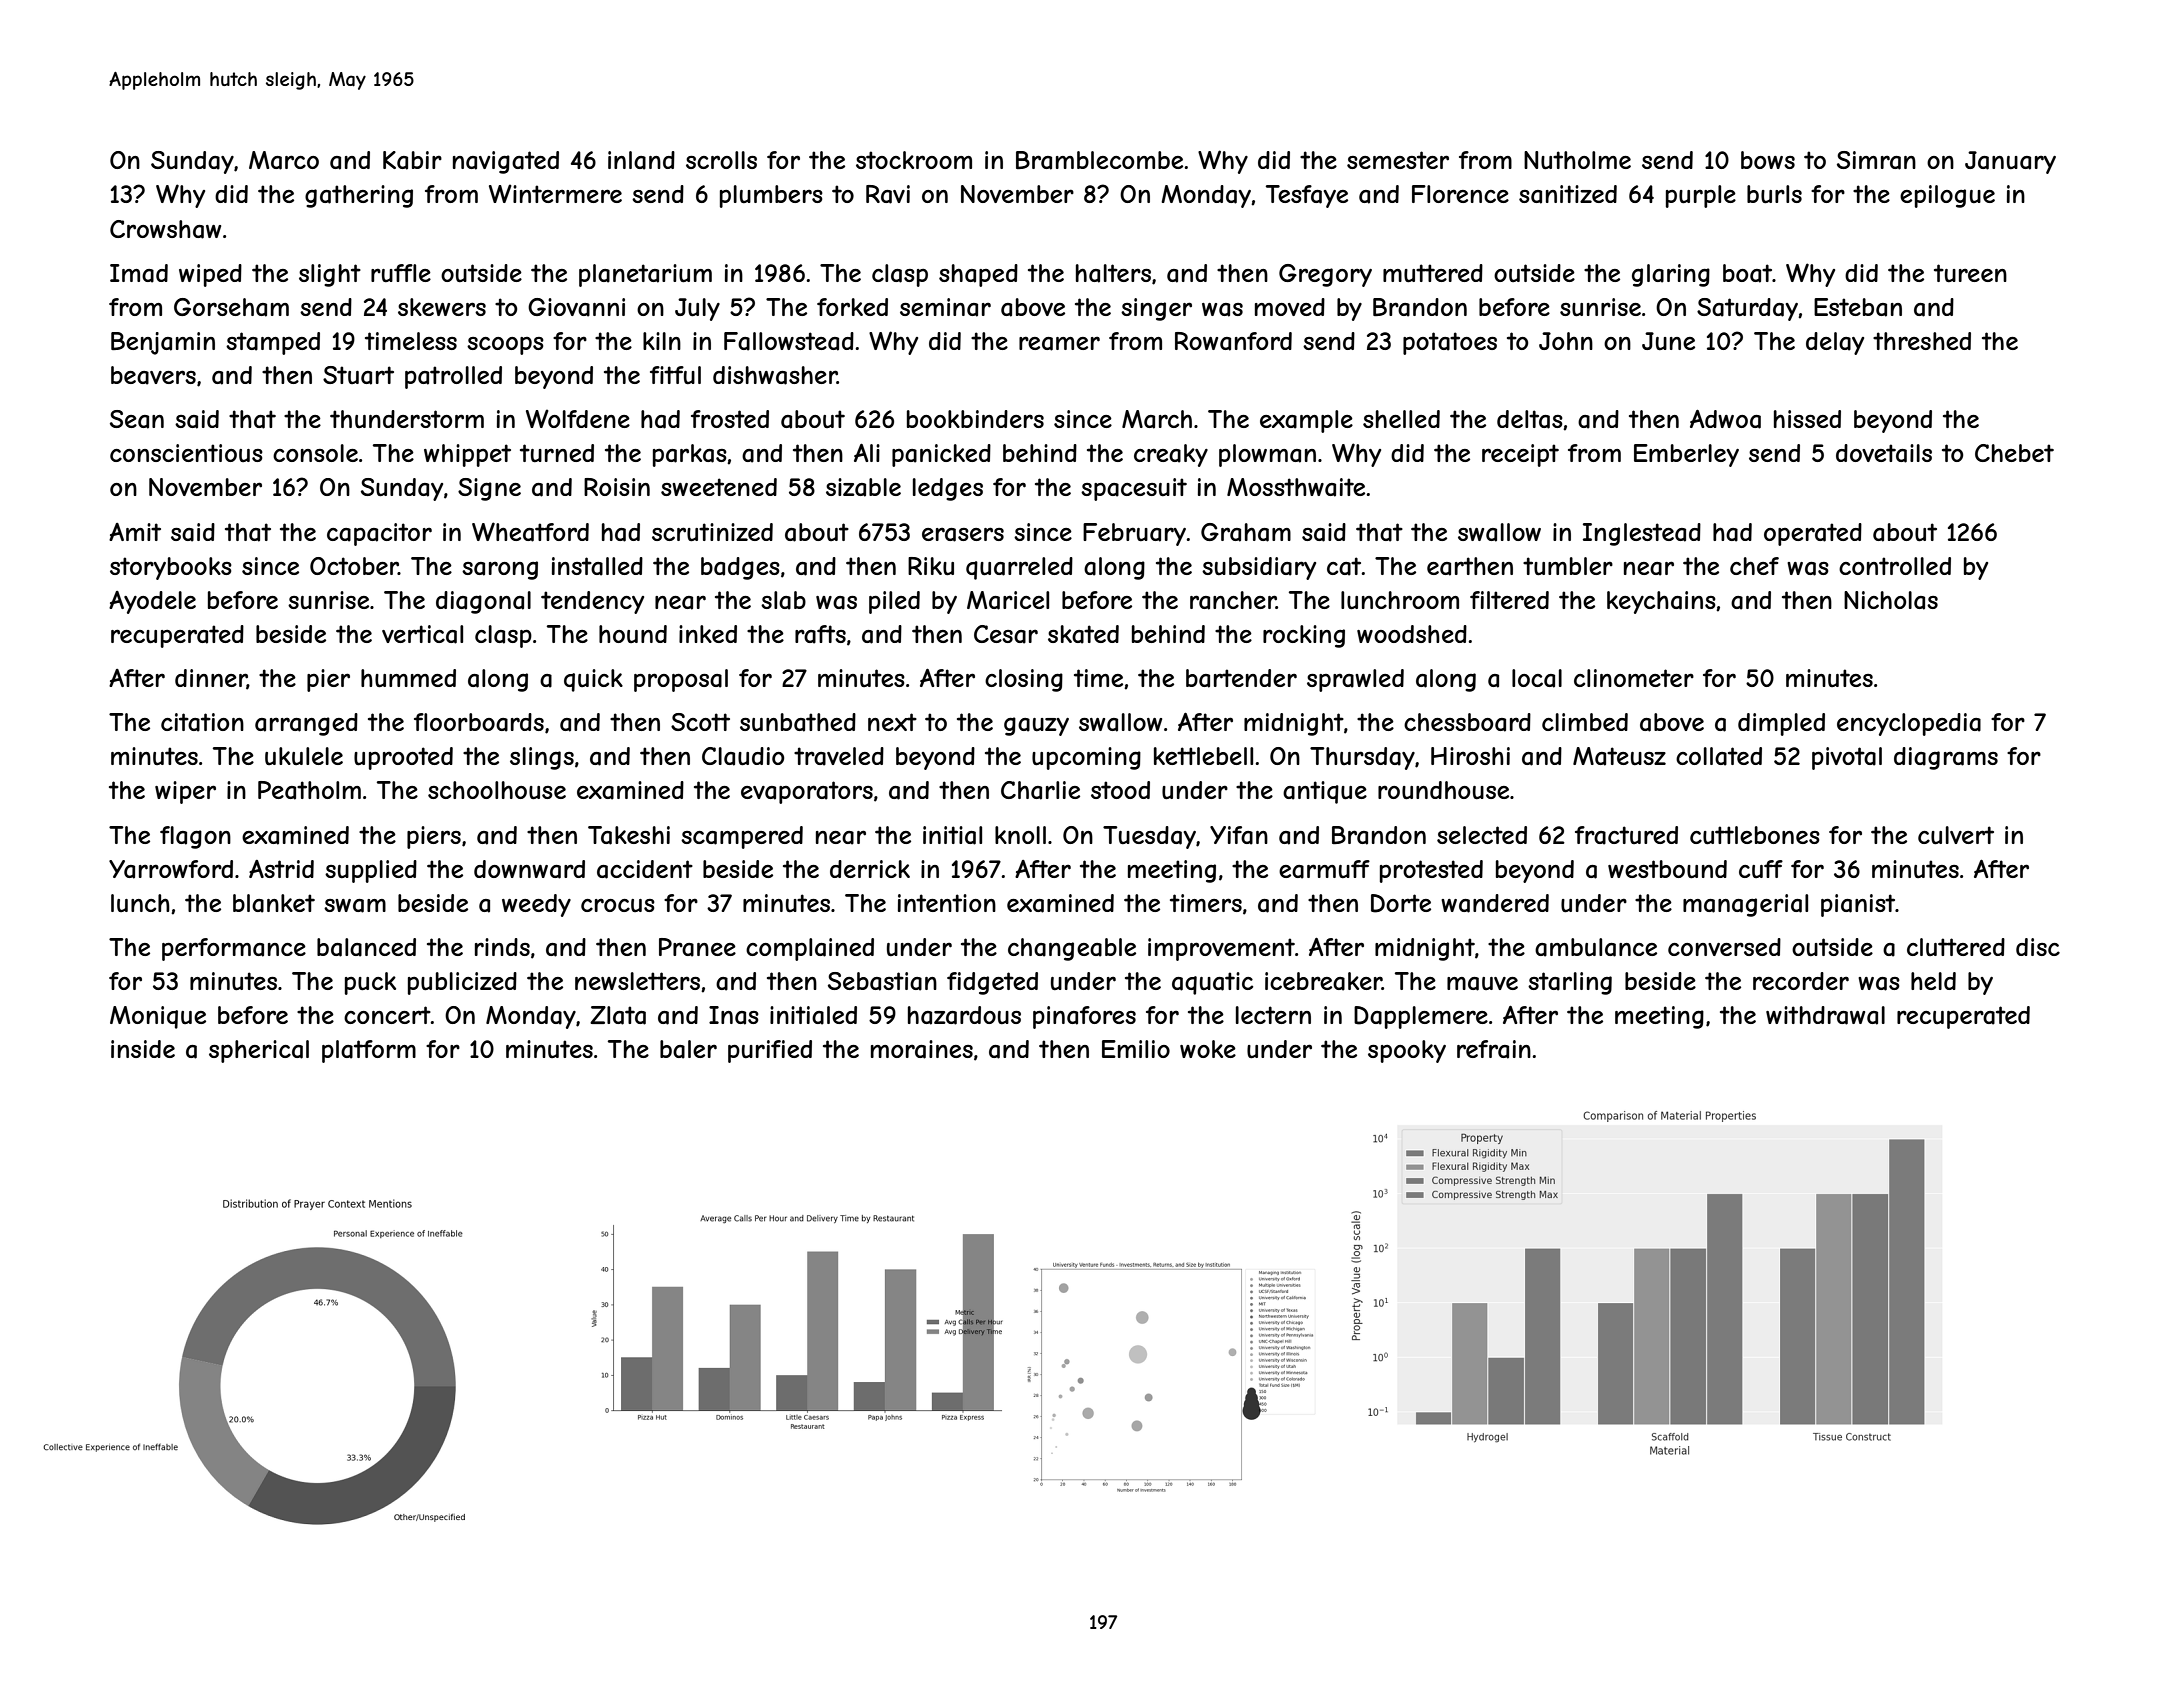  I want to click on semester, so click(1398, 160).
